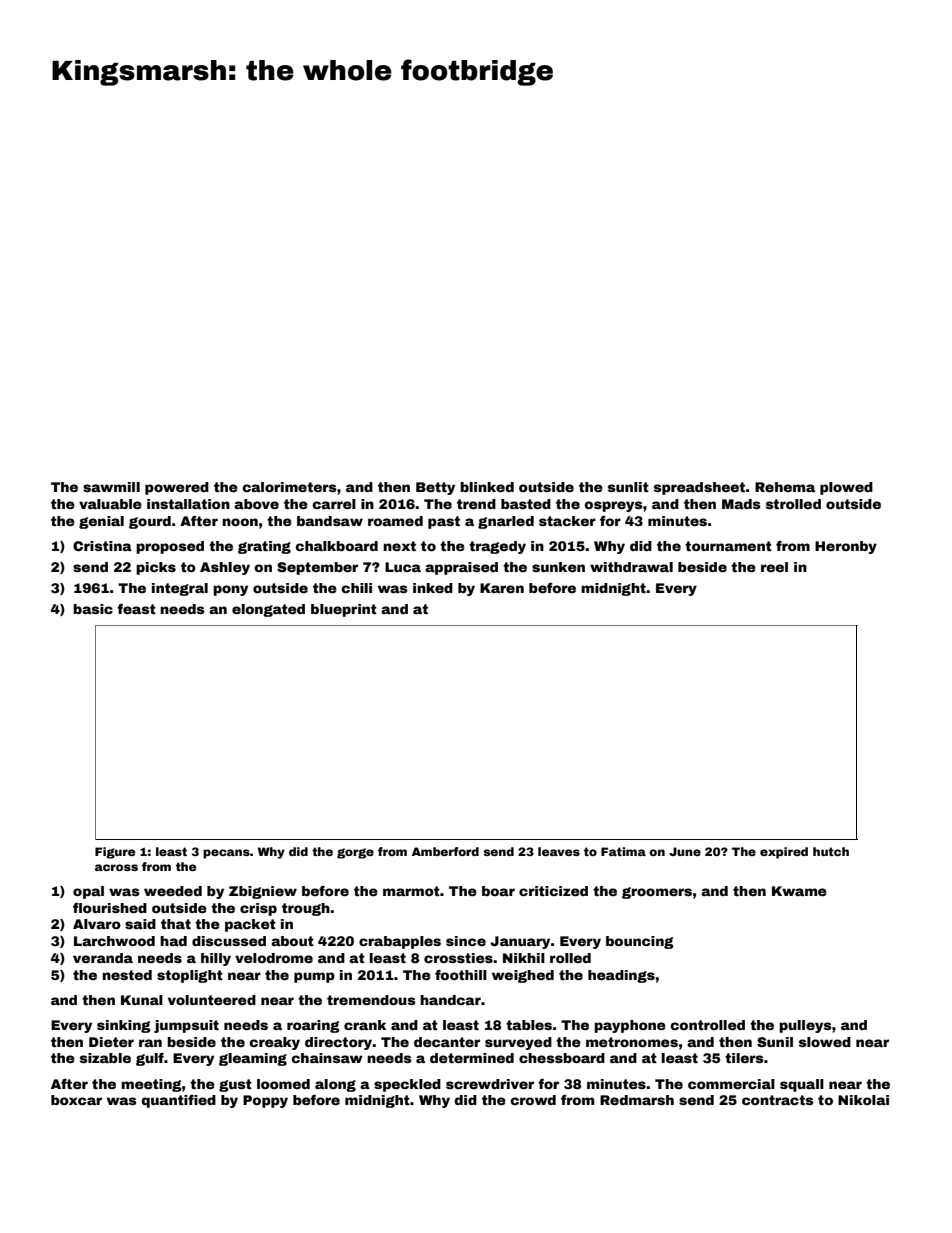  What do you see at coordinates (268, 610) in the image?
I see `elongated` at bounding box center [268, 610].
